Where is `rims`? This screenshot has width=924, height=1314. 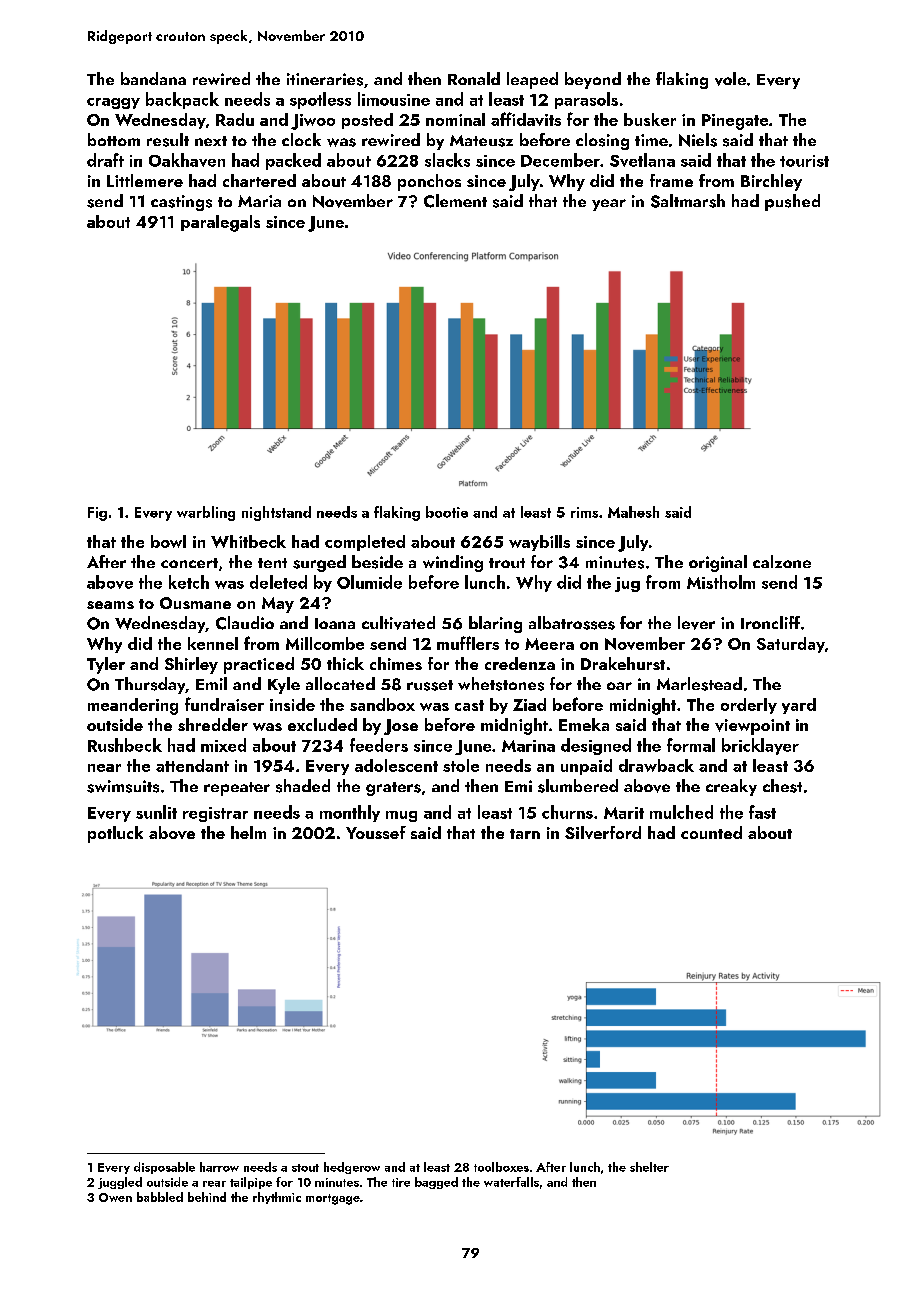
rims is located at coordinates (584, 512).
